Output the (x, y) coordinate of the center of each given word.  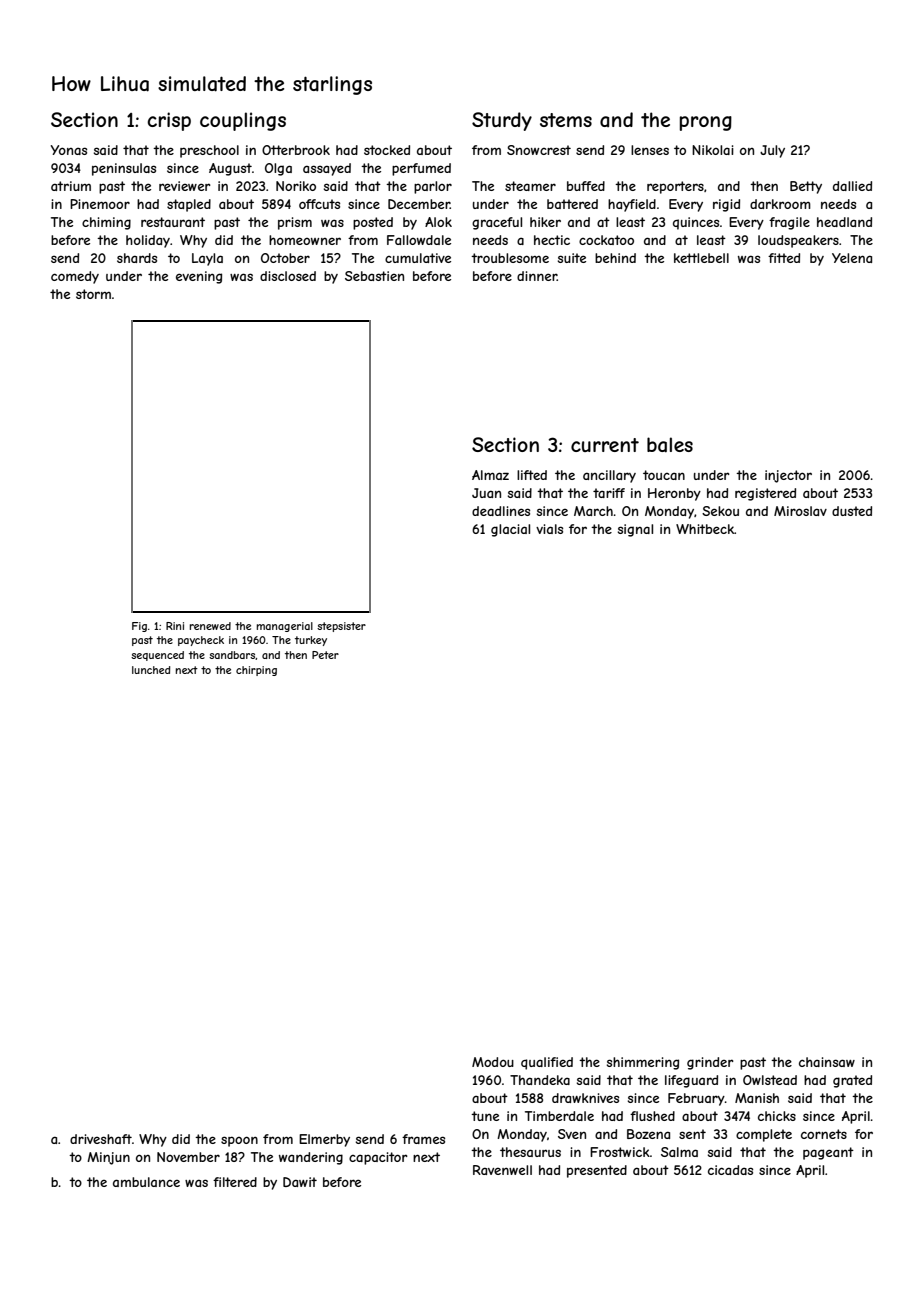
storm (93, 294)
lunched (151, 670)
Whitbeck (705, 529)
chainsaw (827, 1062)
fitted (784, 258)
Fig (139, 627)
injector (788, 476)
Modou (493, 1062)
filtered (235, 1182)
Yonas (69, 150)
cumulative (418, 258)
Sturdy (502, 121)
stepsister (341, 627)
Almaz (490, 475)
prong (706, 123)
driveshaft (101, 1139)
